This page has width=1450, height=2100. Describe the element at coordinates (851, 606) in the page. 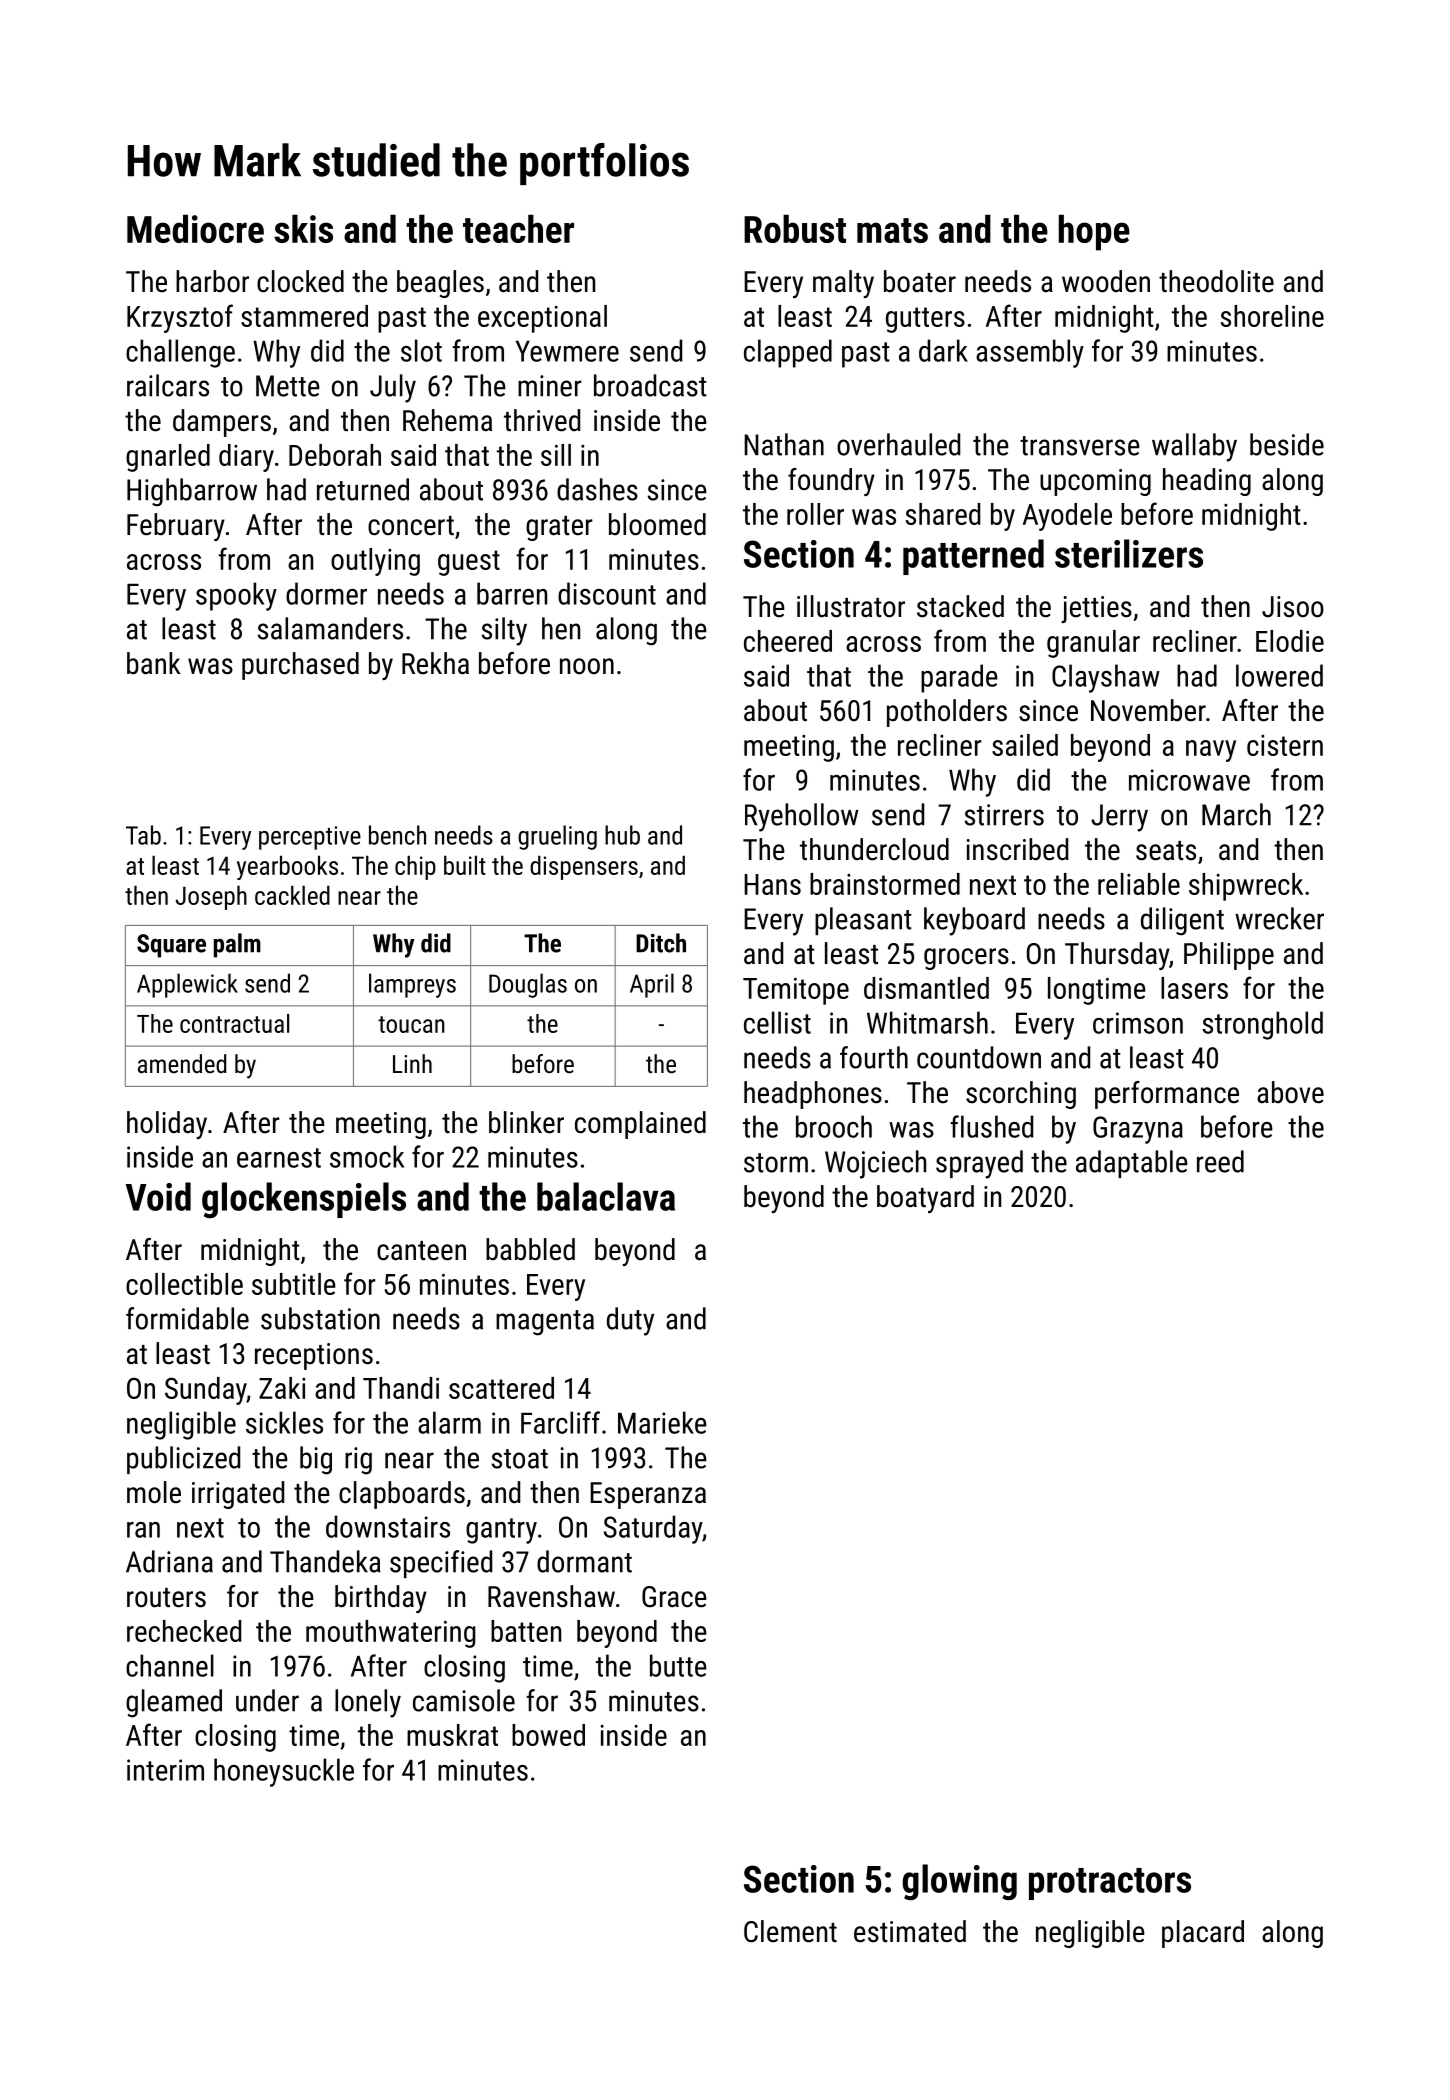

I see `illustrator` at that location.
